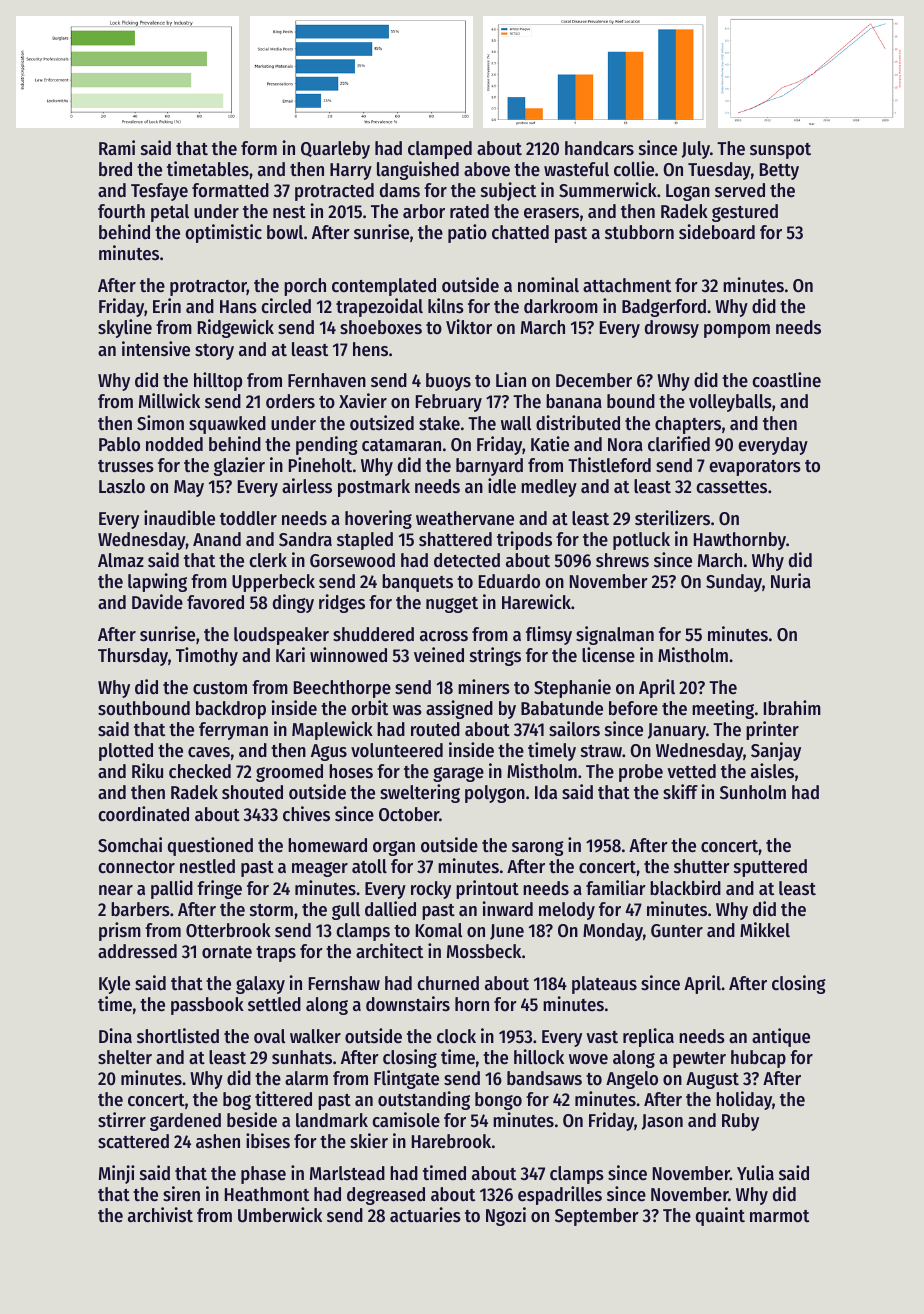 This screenshot has height=1314, width=924. I want to click on archivist, so click(160, 1215).
